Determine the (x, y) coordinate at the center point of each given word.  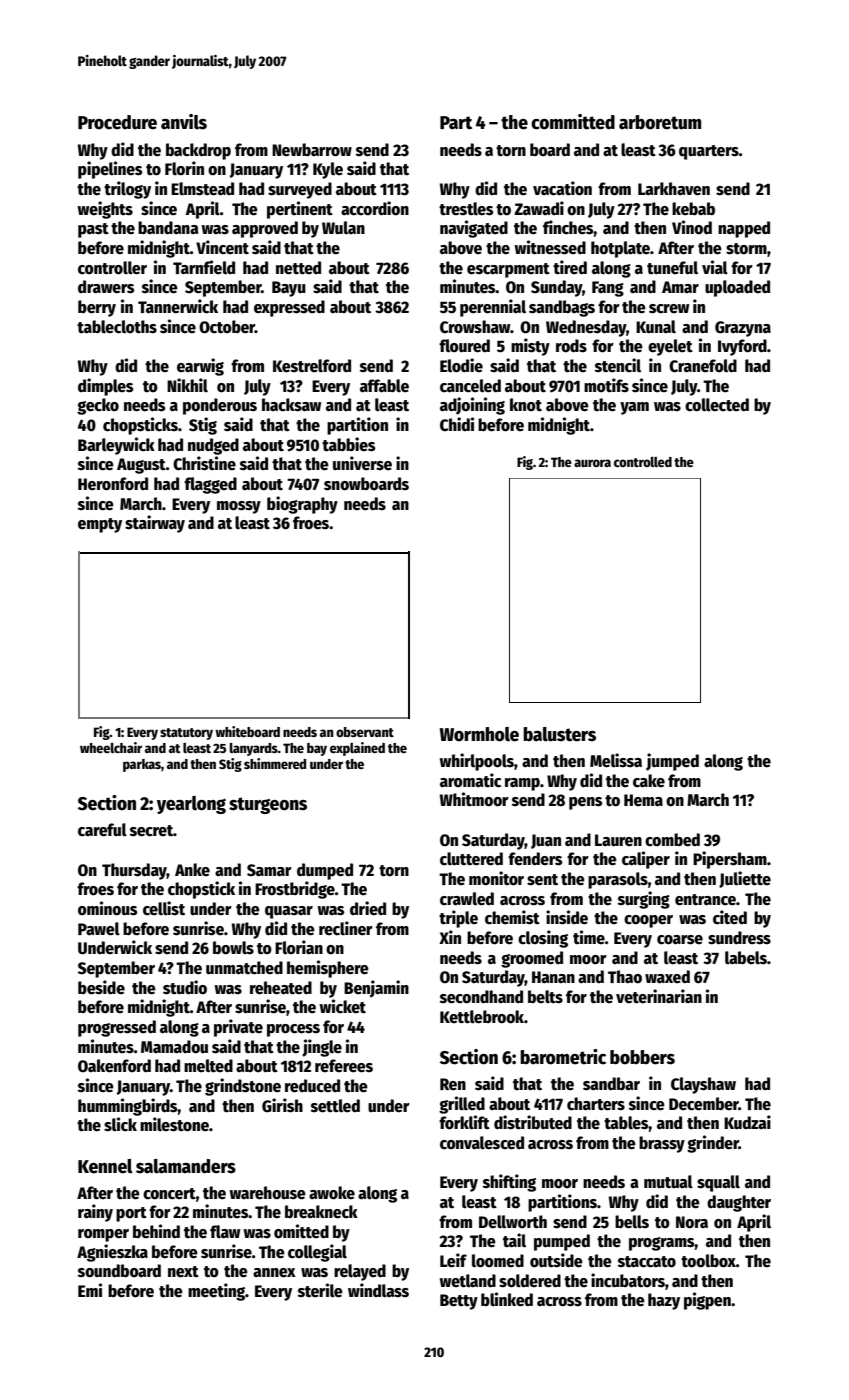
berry (97, 308)
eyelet (670, 347)
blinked (507, 1299)
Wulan (343, 228)
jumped (672, 762)
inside (567, 917)
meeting (216, 1292)
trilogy (127, 190)
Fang (608, 289)
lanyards (253, 749)
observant (365, 732)
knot (526, 405)
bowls (233, 948)
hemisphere (328, 969)
